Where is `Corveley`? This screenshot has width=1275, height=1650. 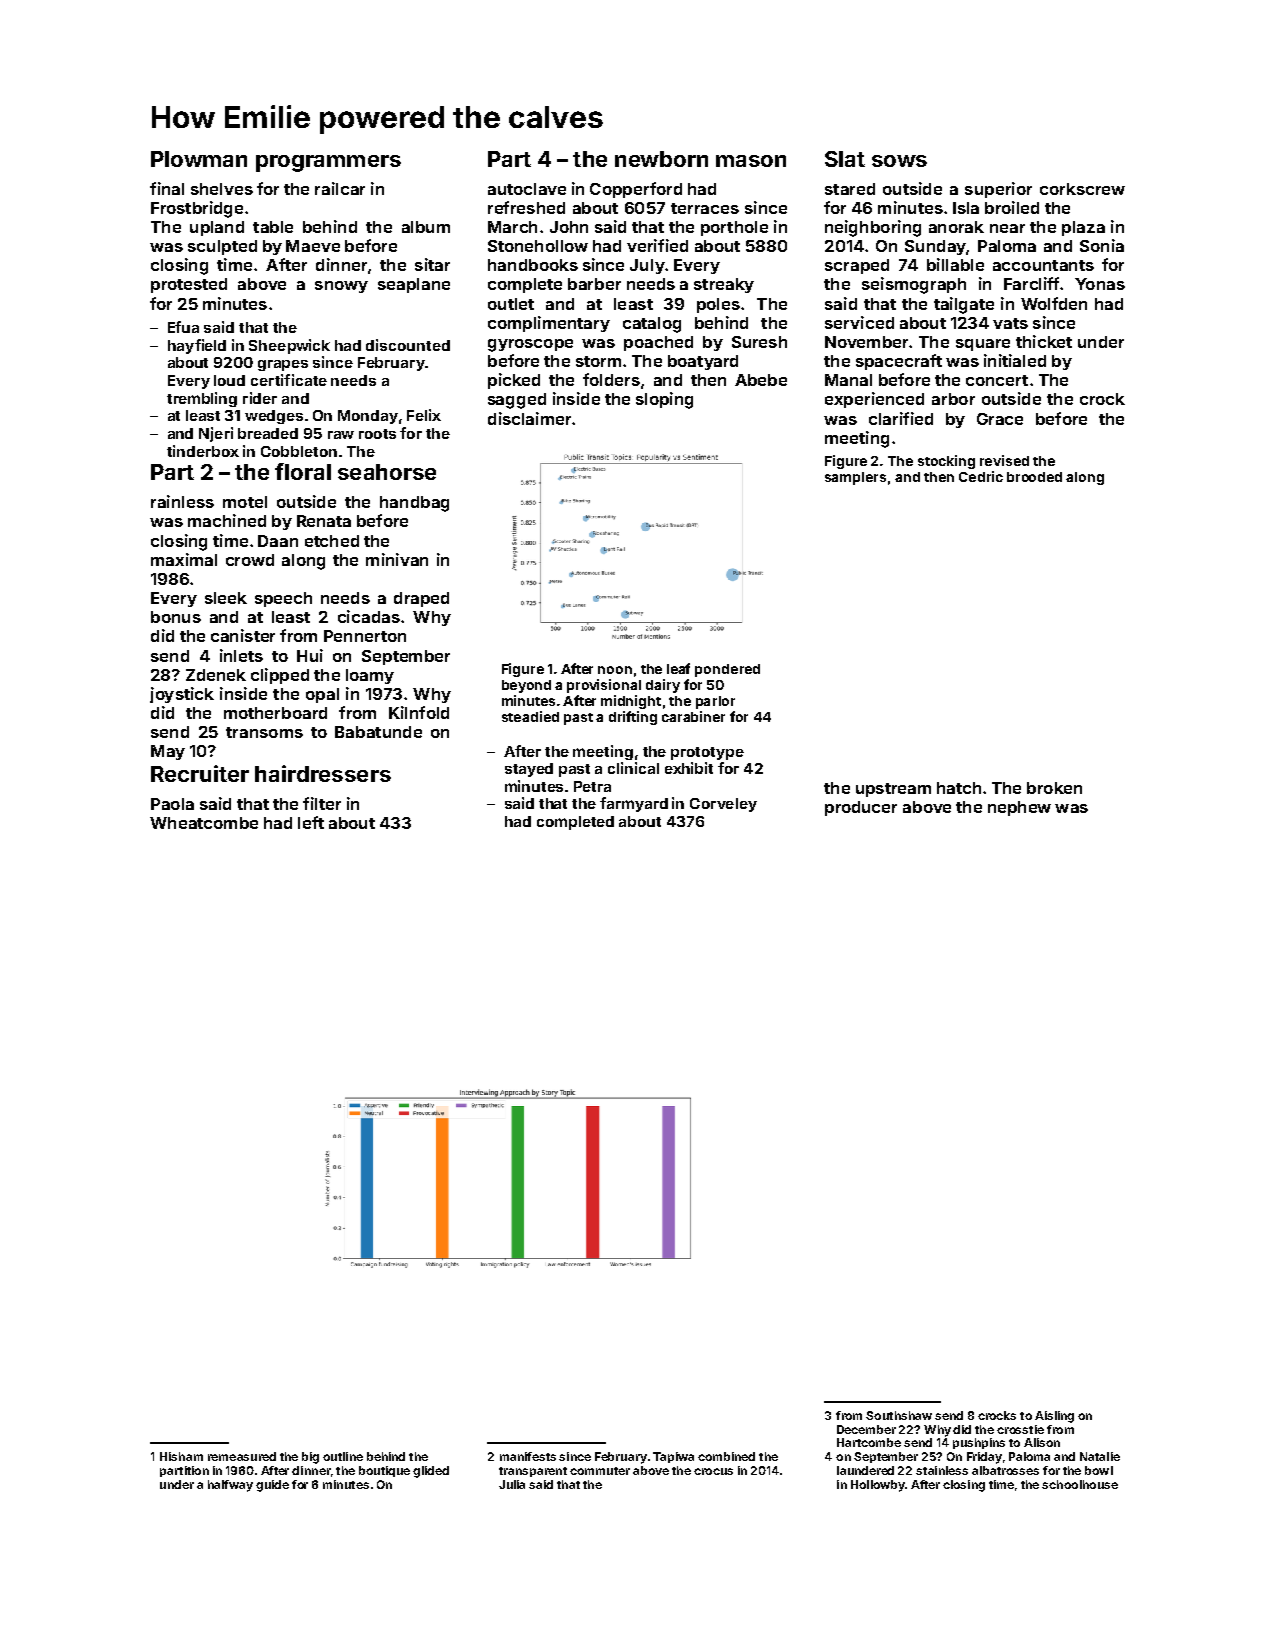
Corveley is located at coordinates (723, 805).
